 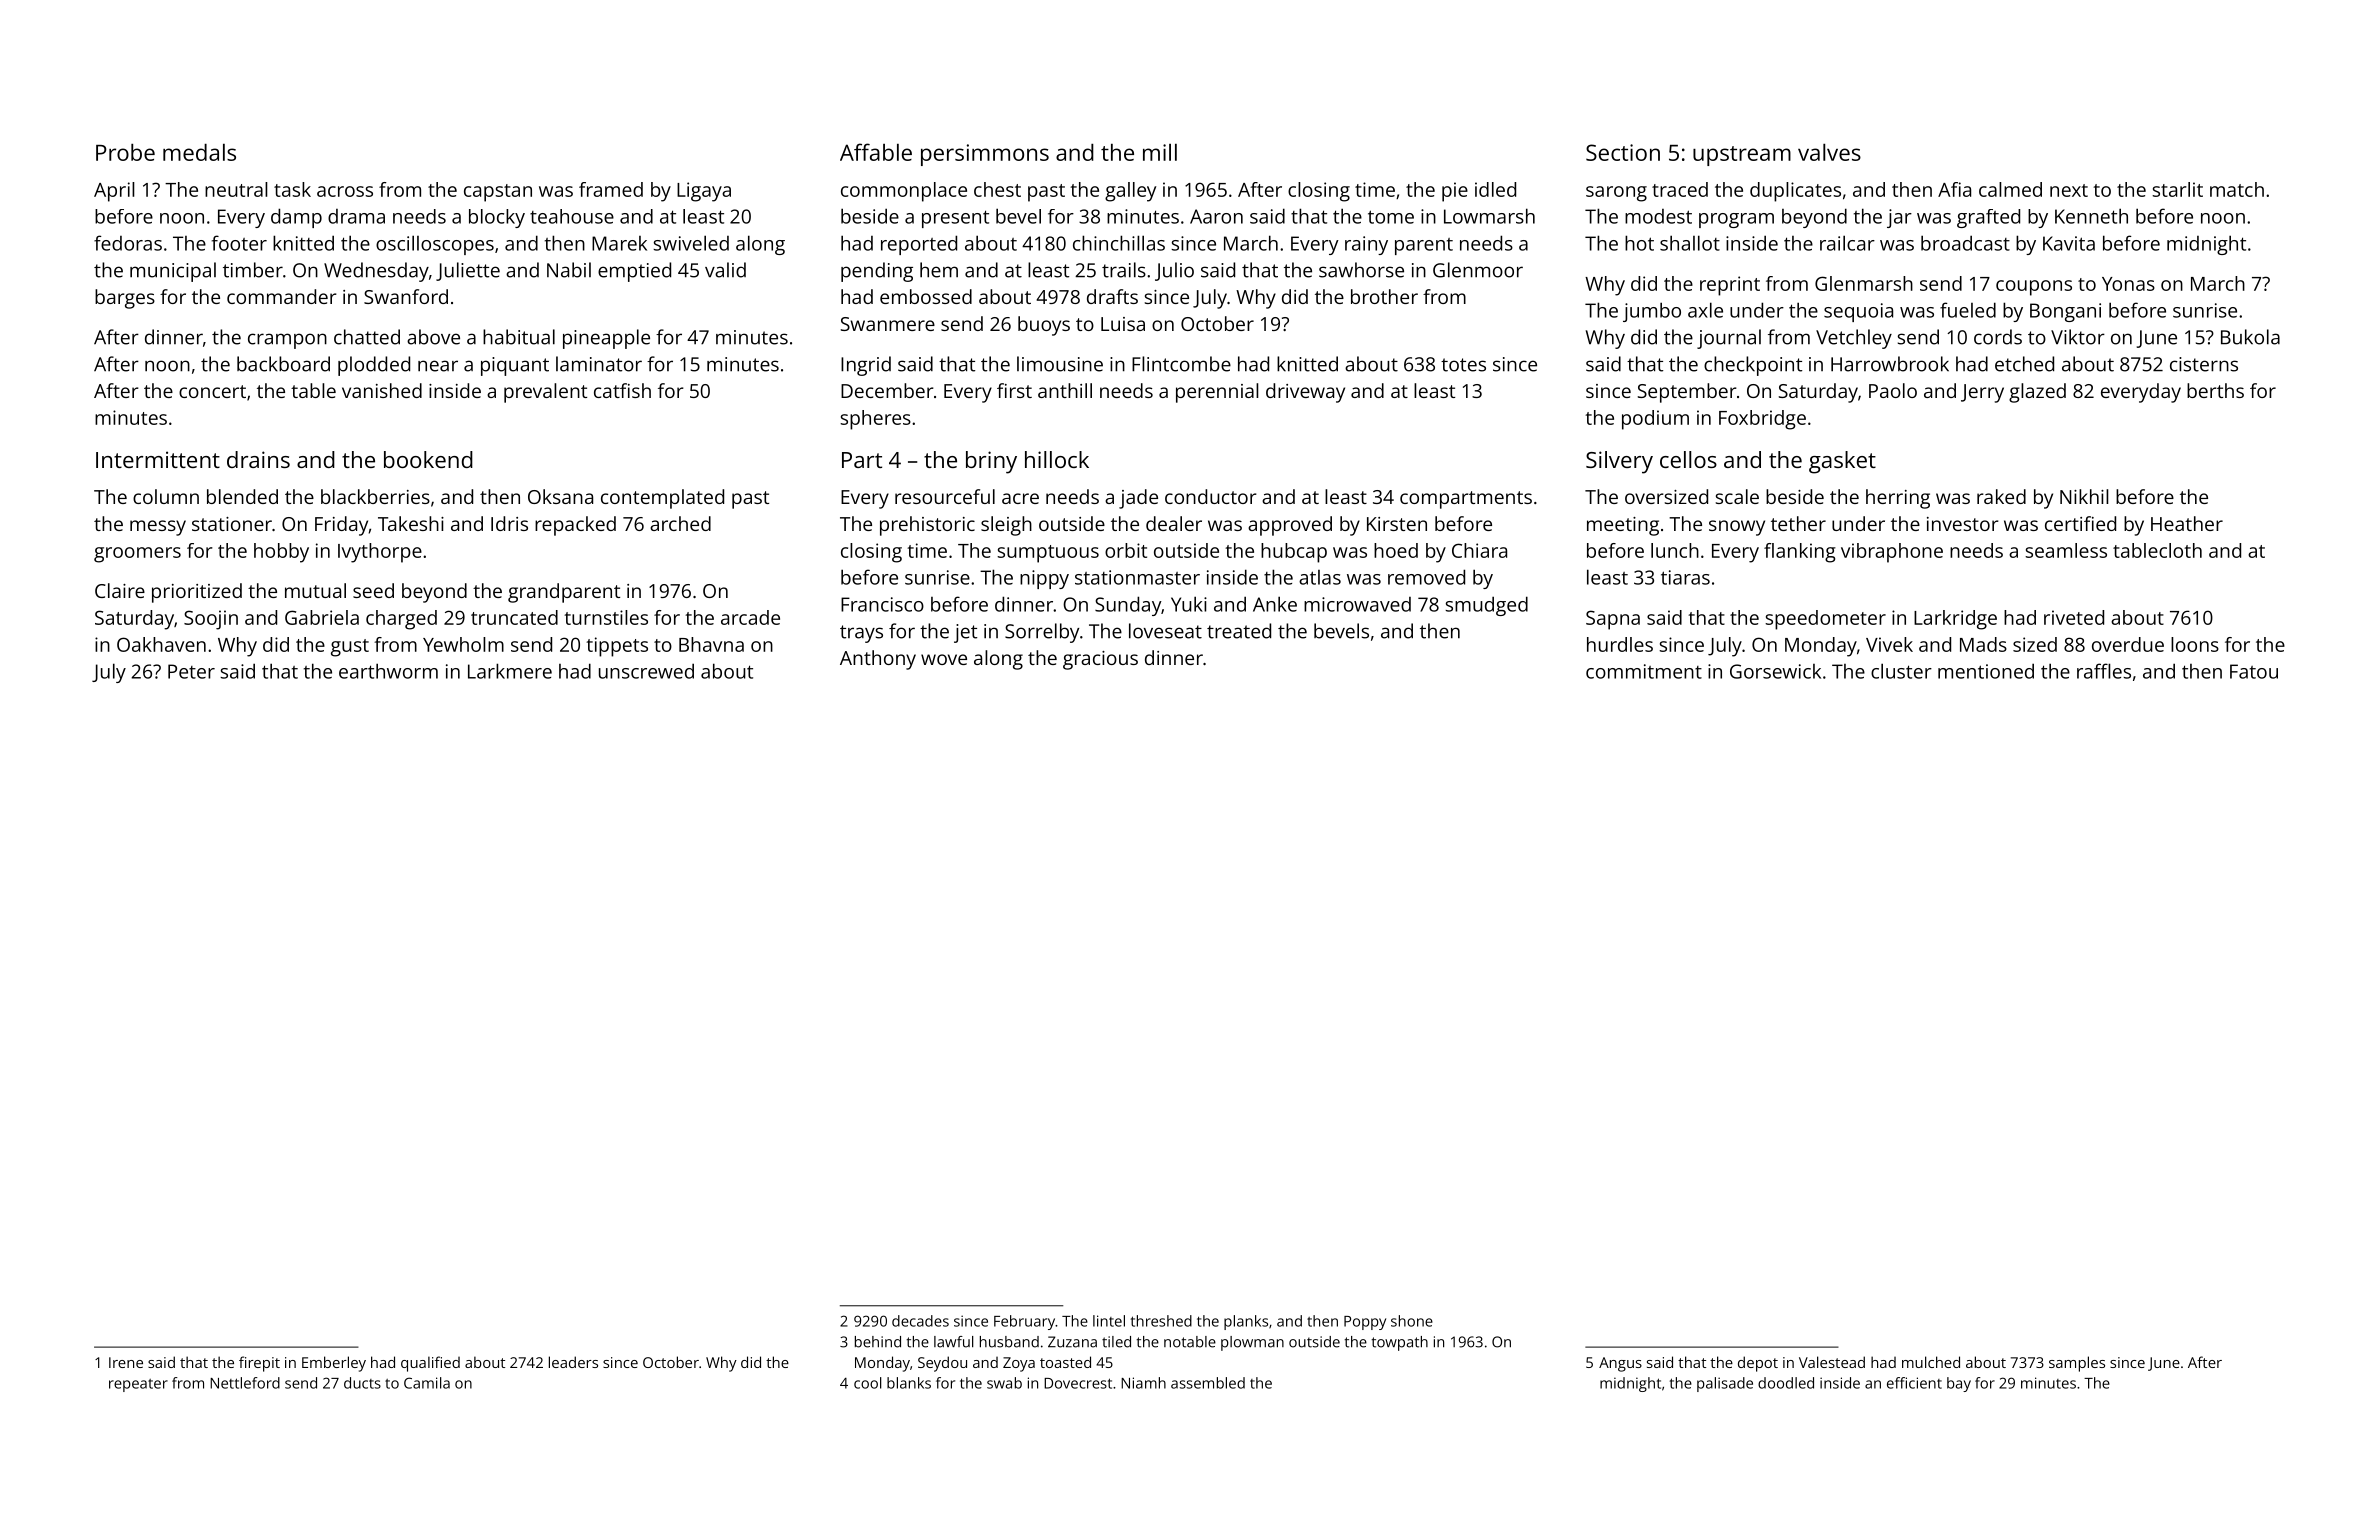 What do you see at coordinates (1901, 671) in the screenshot?
I see `cluster` at bounding box center [1901, 671].
